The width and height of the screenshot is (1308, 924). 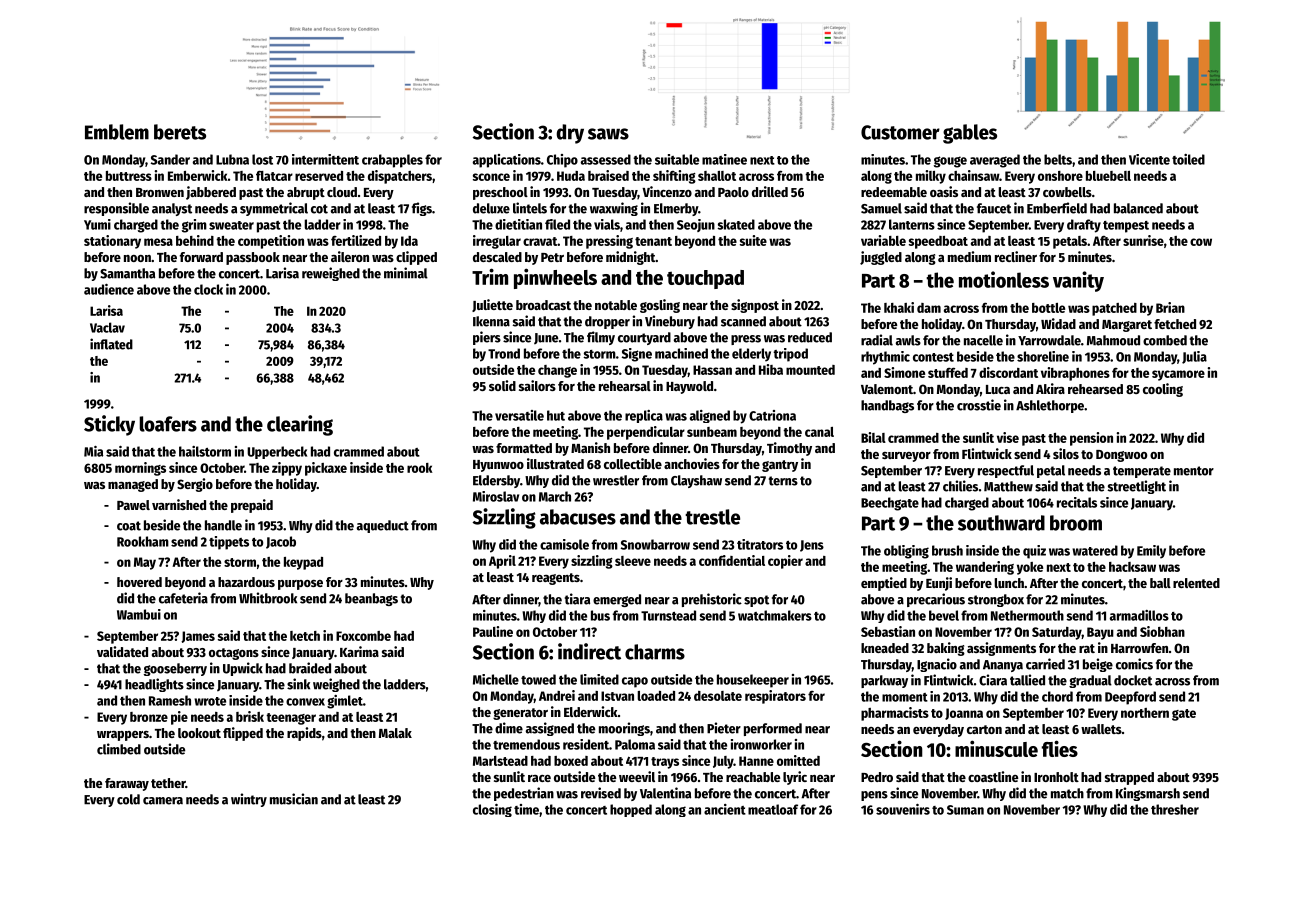 What do you see at coordinates (509, 728) in the screenshot?
I see `dime` at bounding box center [509, 728].
